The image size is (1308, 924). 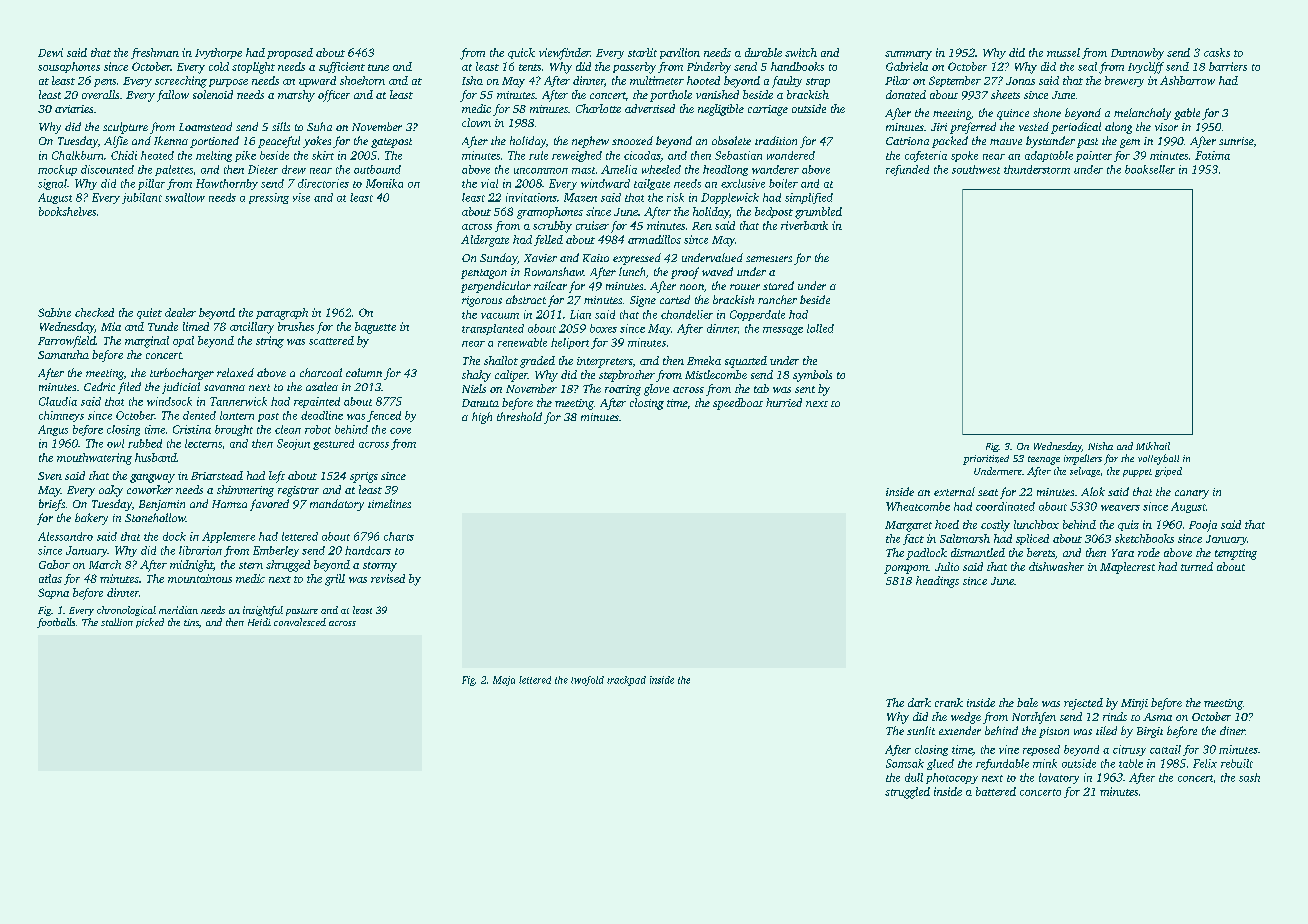 What do you see at coordinates (504, 681) in the page?
I see `Maja` at bounding box center [504, 681].
